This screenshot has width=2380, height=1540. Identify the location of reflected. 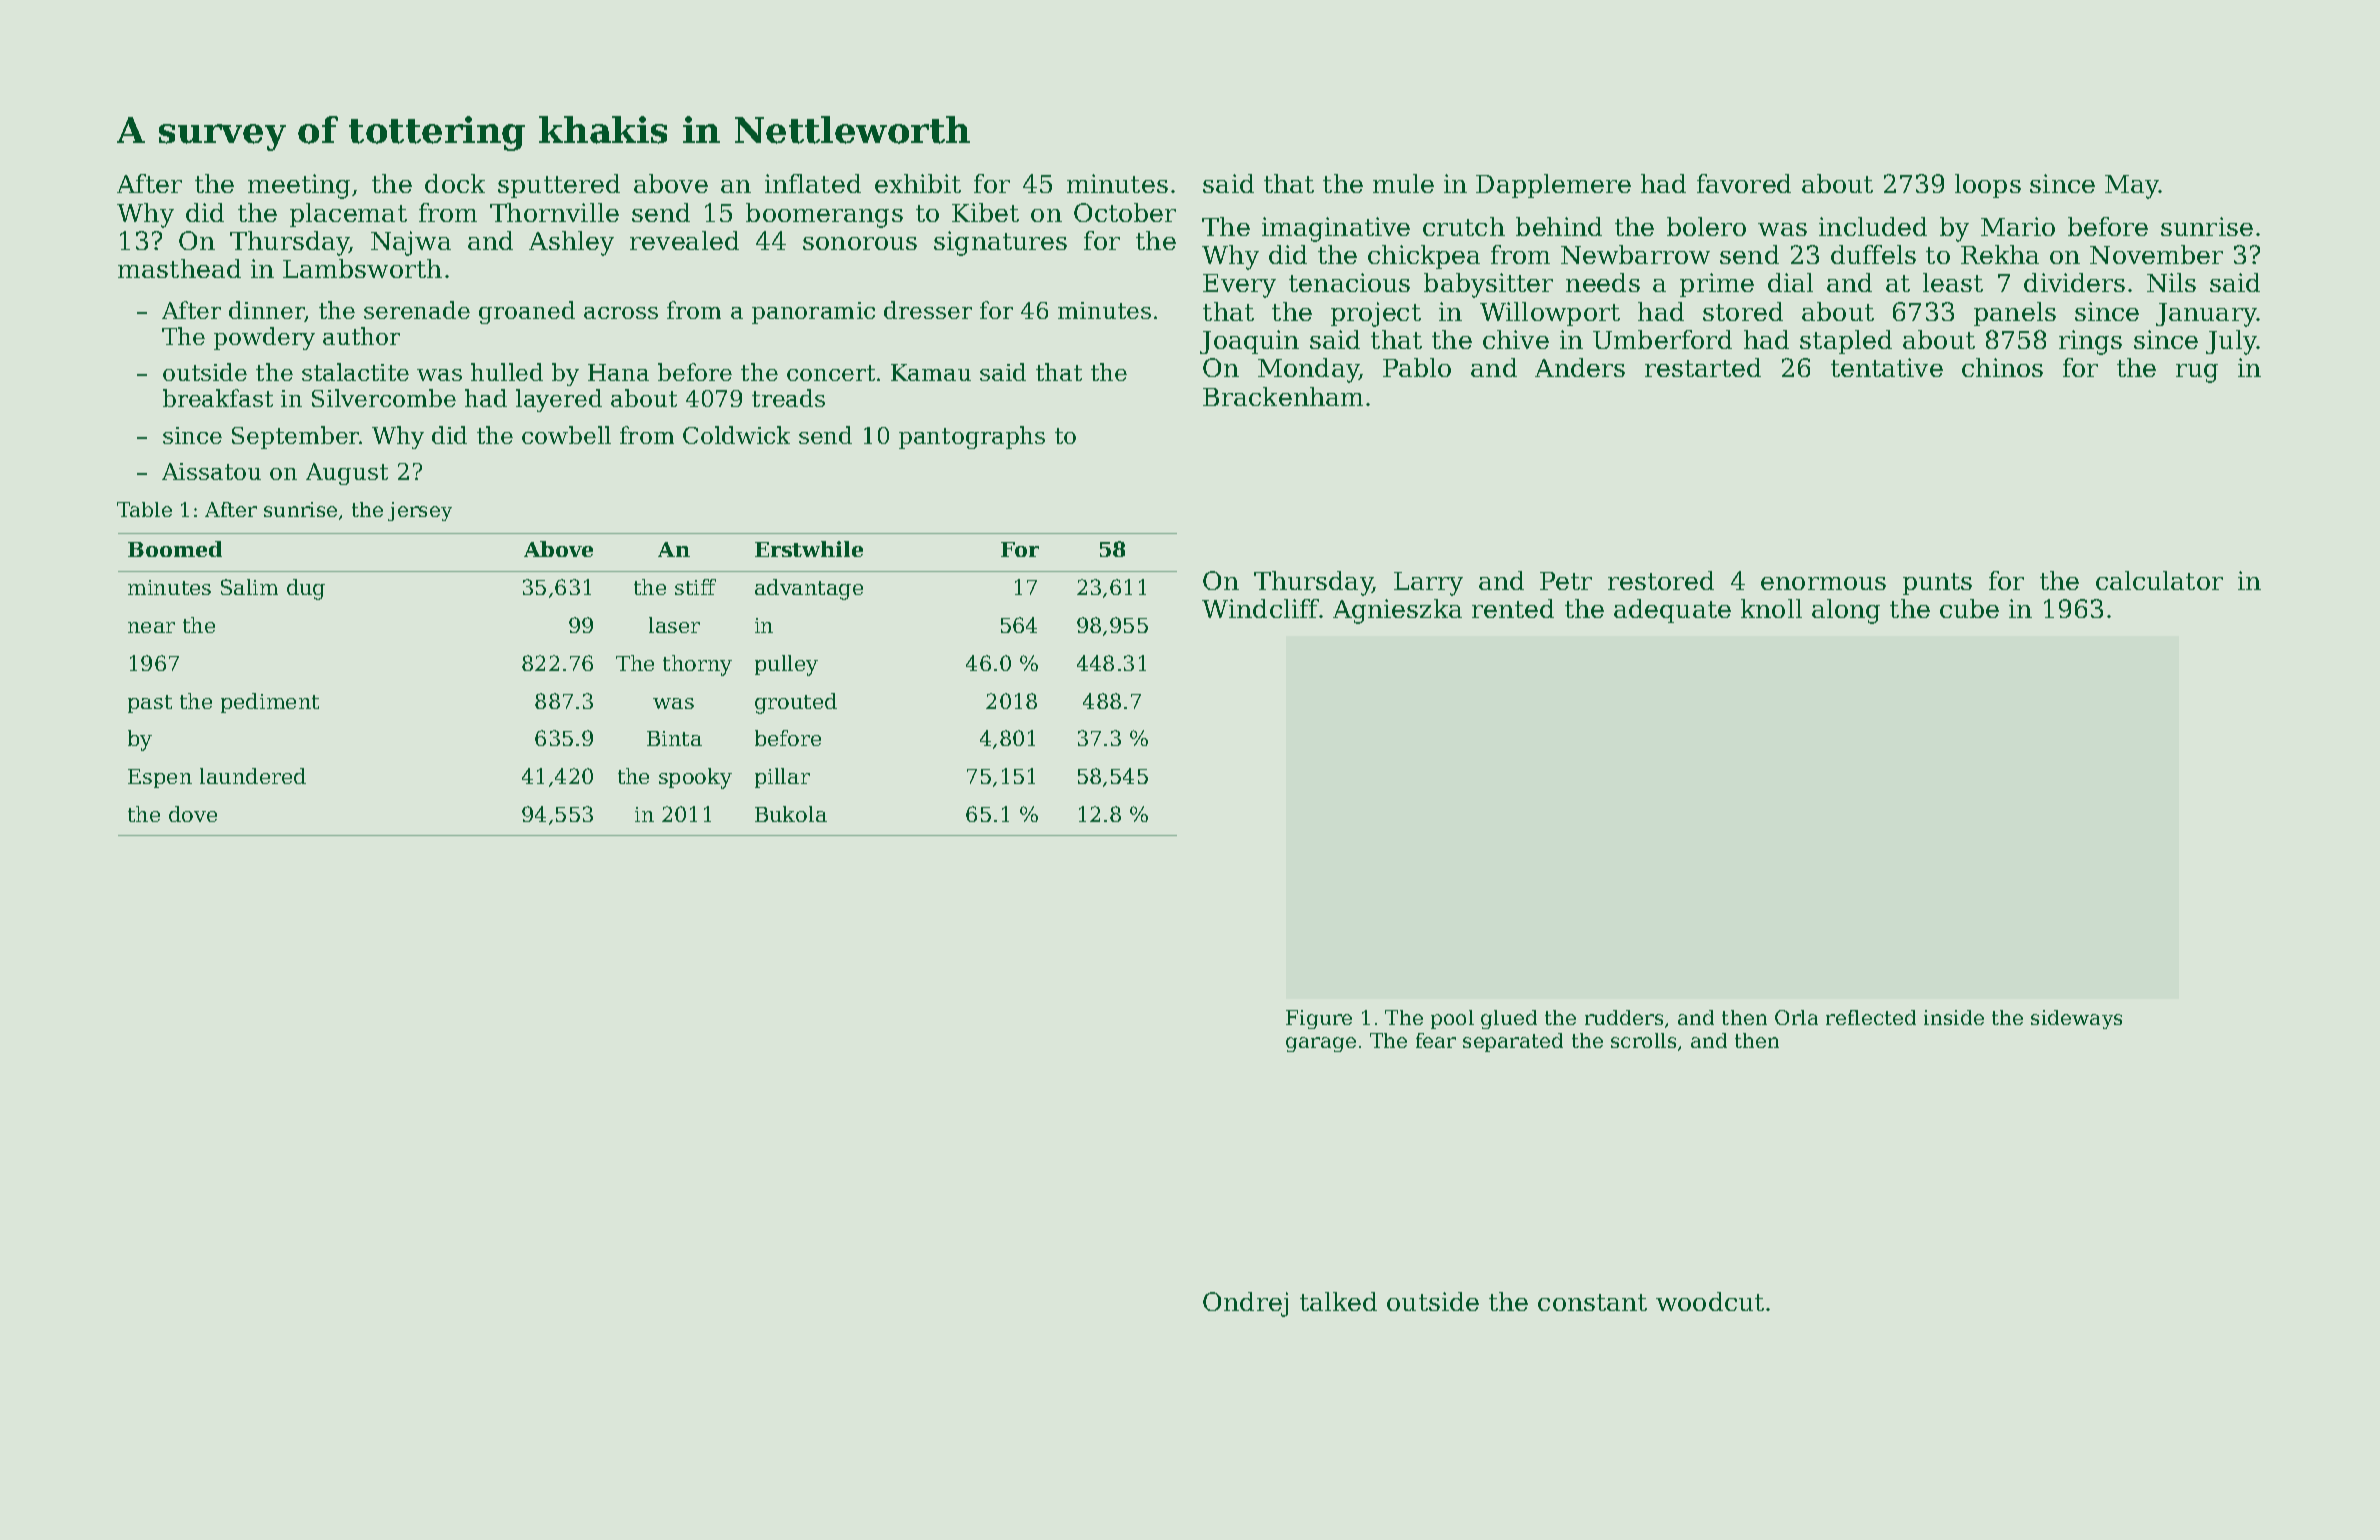
(1871, 1017).
